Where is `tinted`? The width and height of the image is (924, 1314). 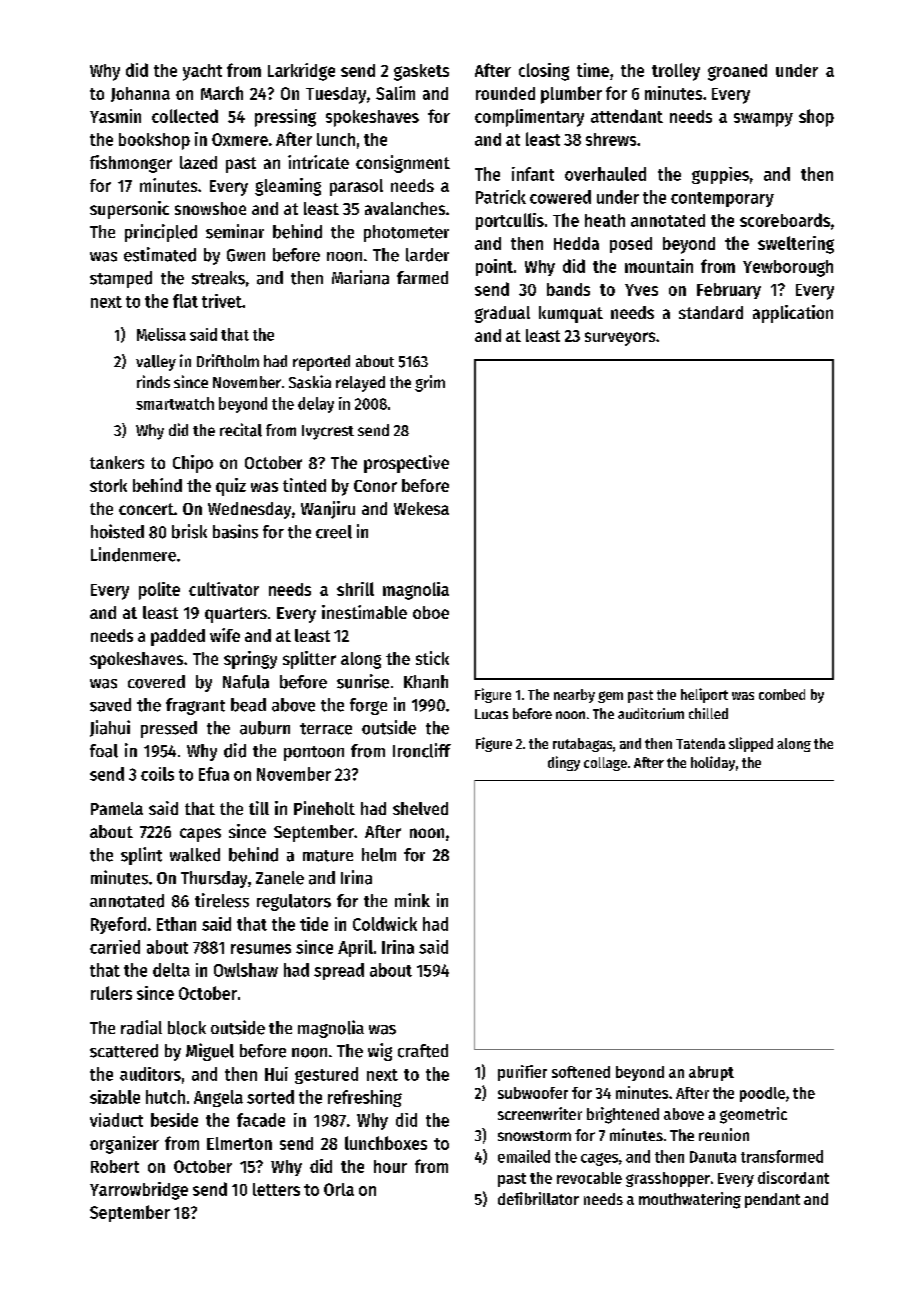
tinted is located at coordinates (304, 485).
